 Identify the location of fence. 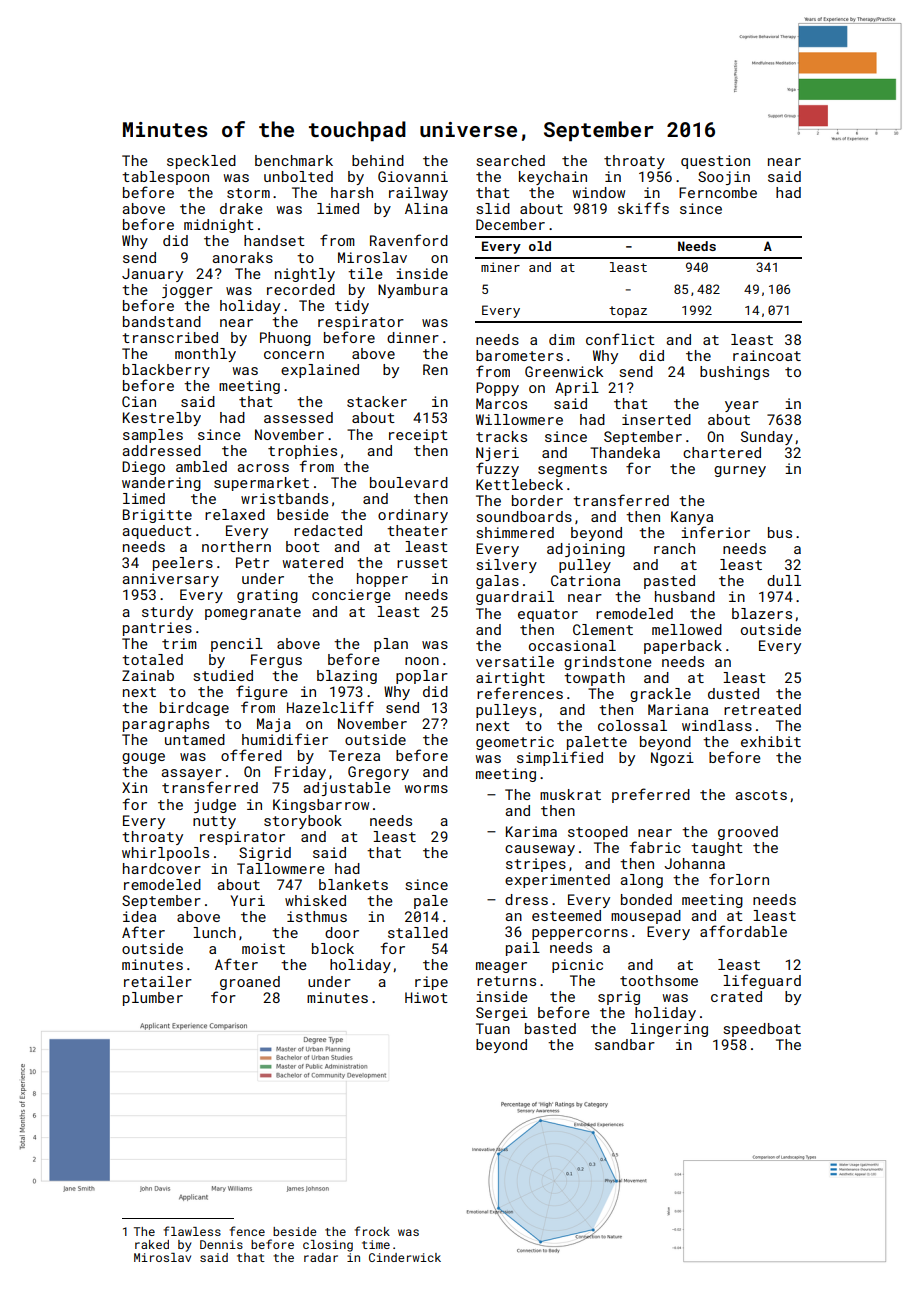
(247, 1231).
